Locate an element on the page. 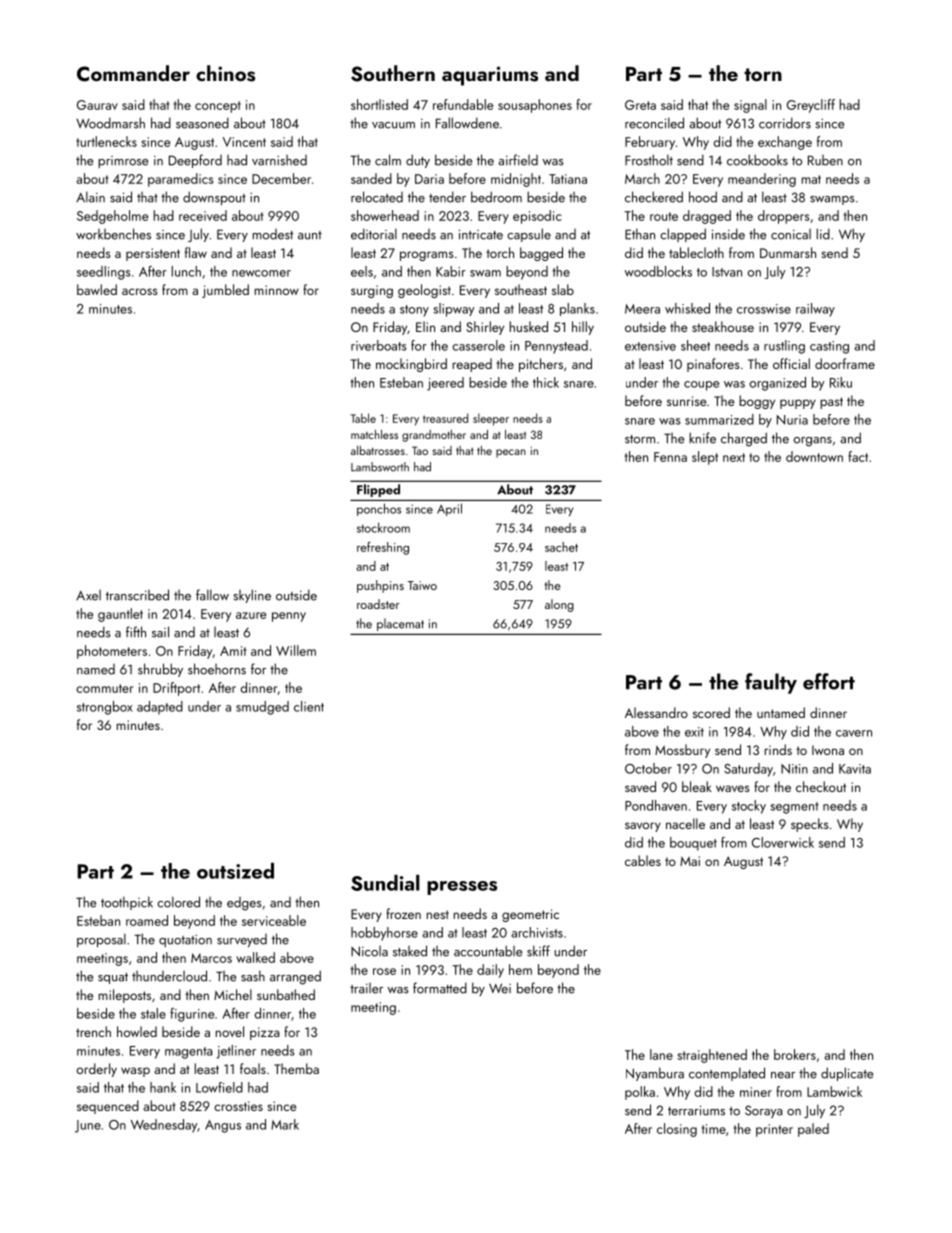 This image has width=952, height=1233. railway is located at coordinates (815, 310).
